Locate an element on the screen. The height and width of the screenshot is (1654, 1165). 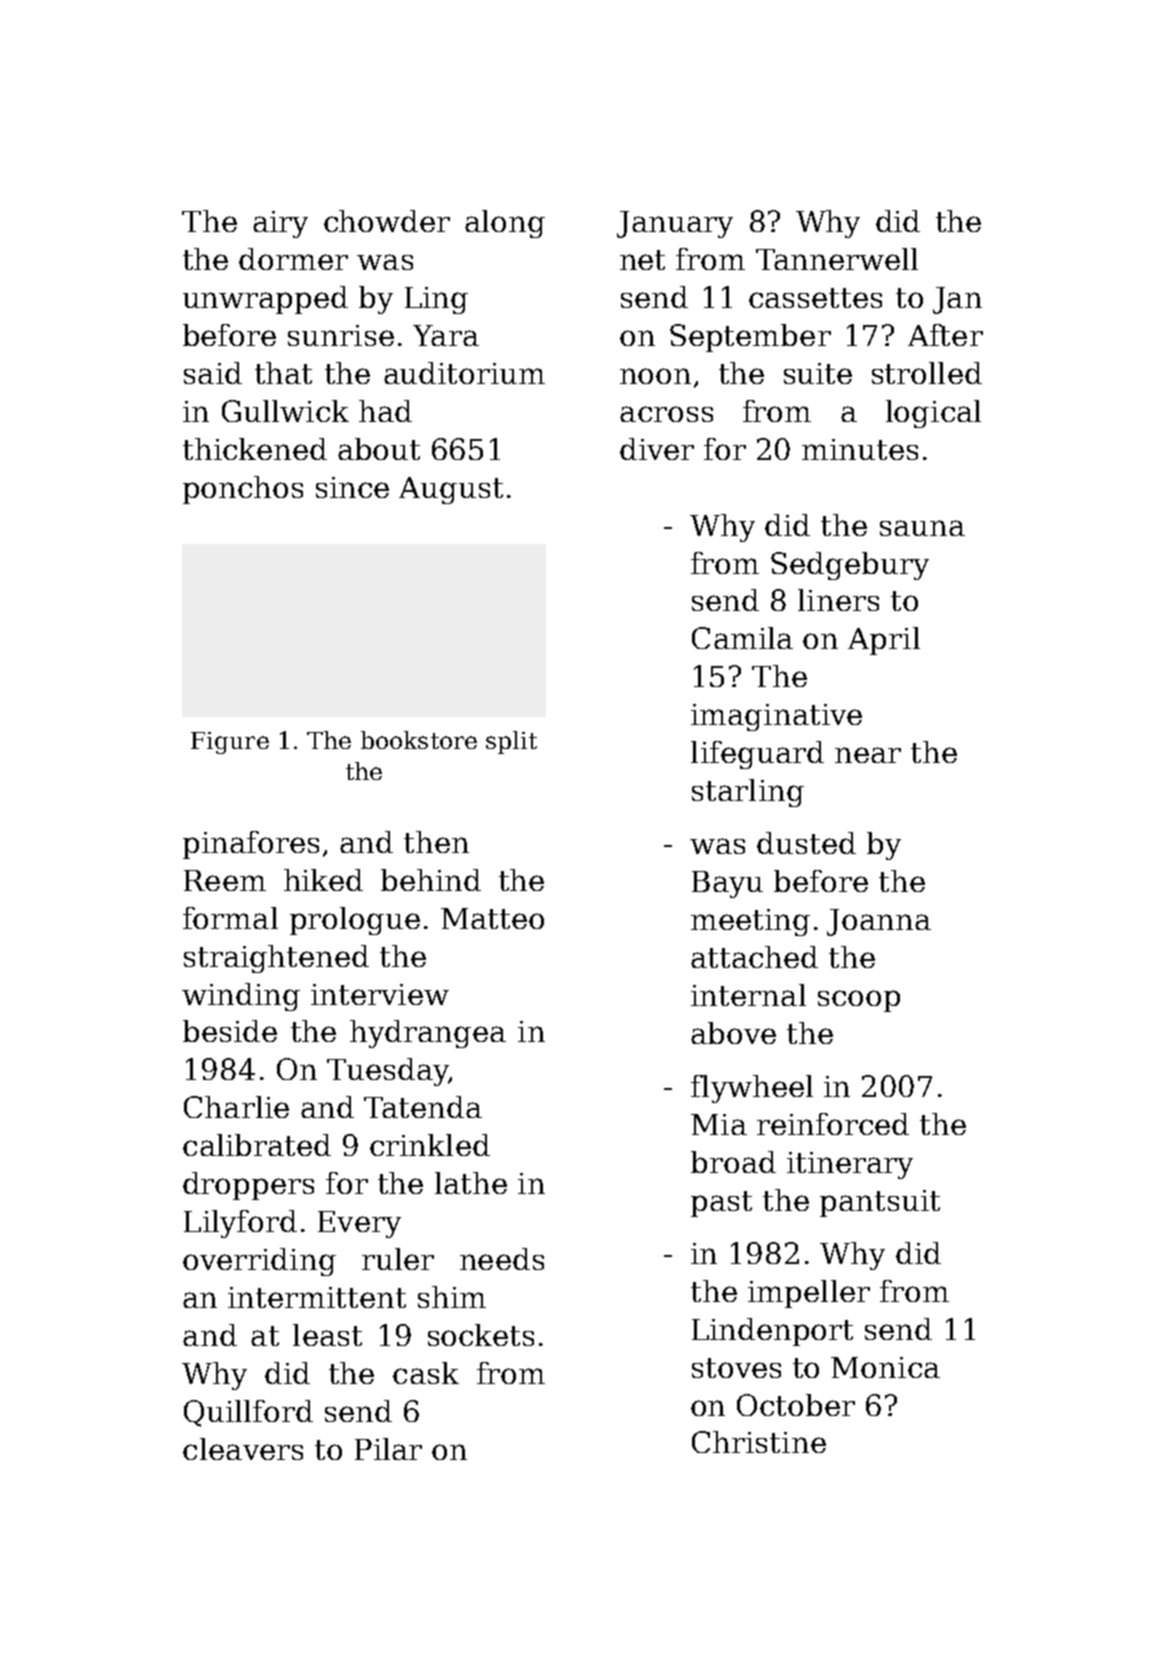
Sedgebury is located at coordinates (850, 566).
